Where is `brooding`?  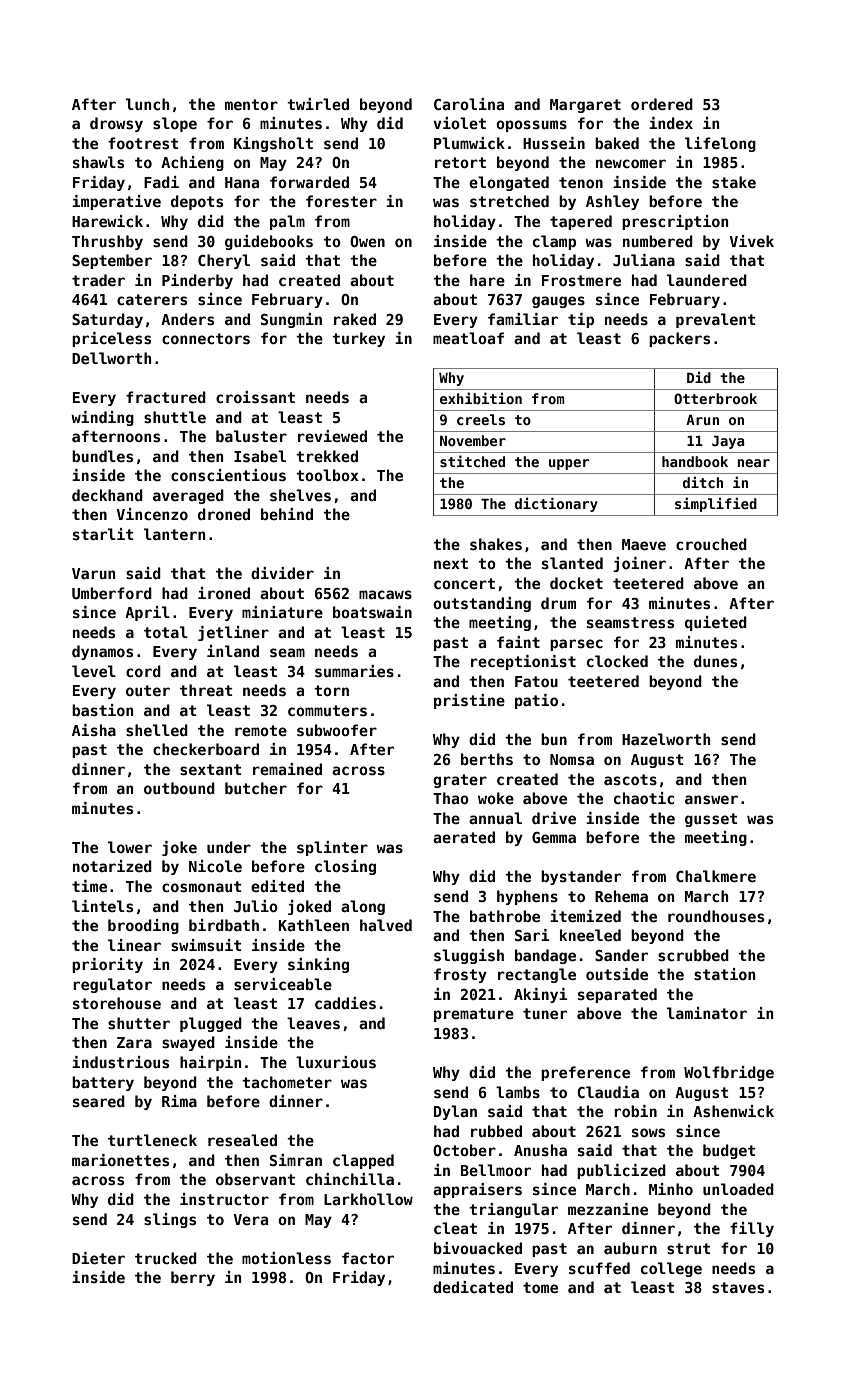
brooding is located at coordinates (143, 926).
